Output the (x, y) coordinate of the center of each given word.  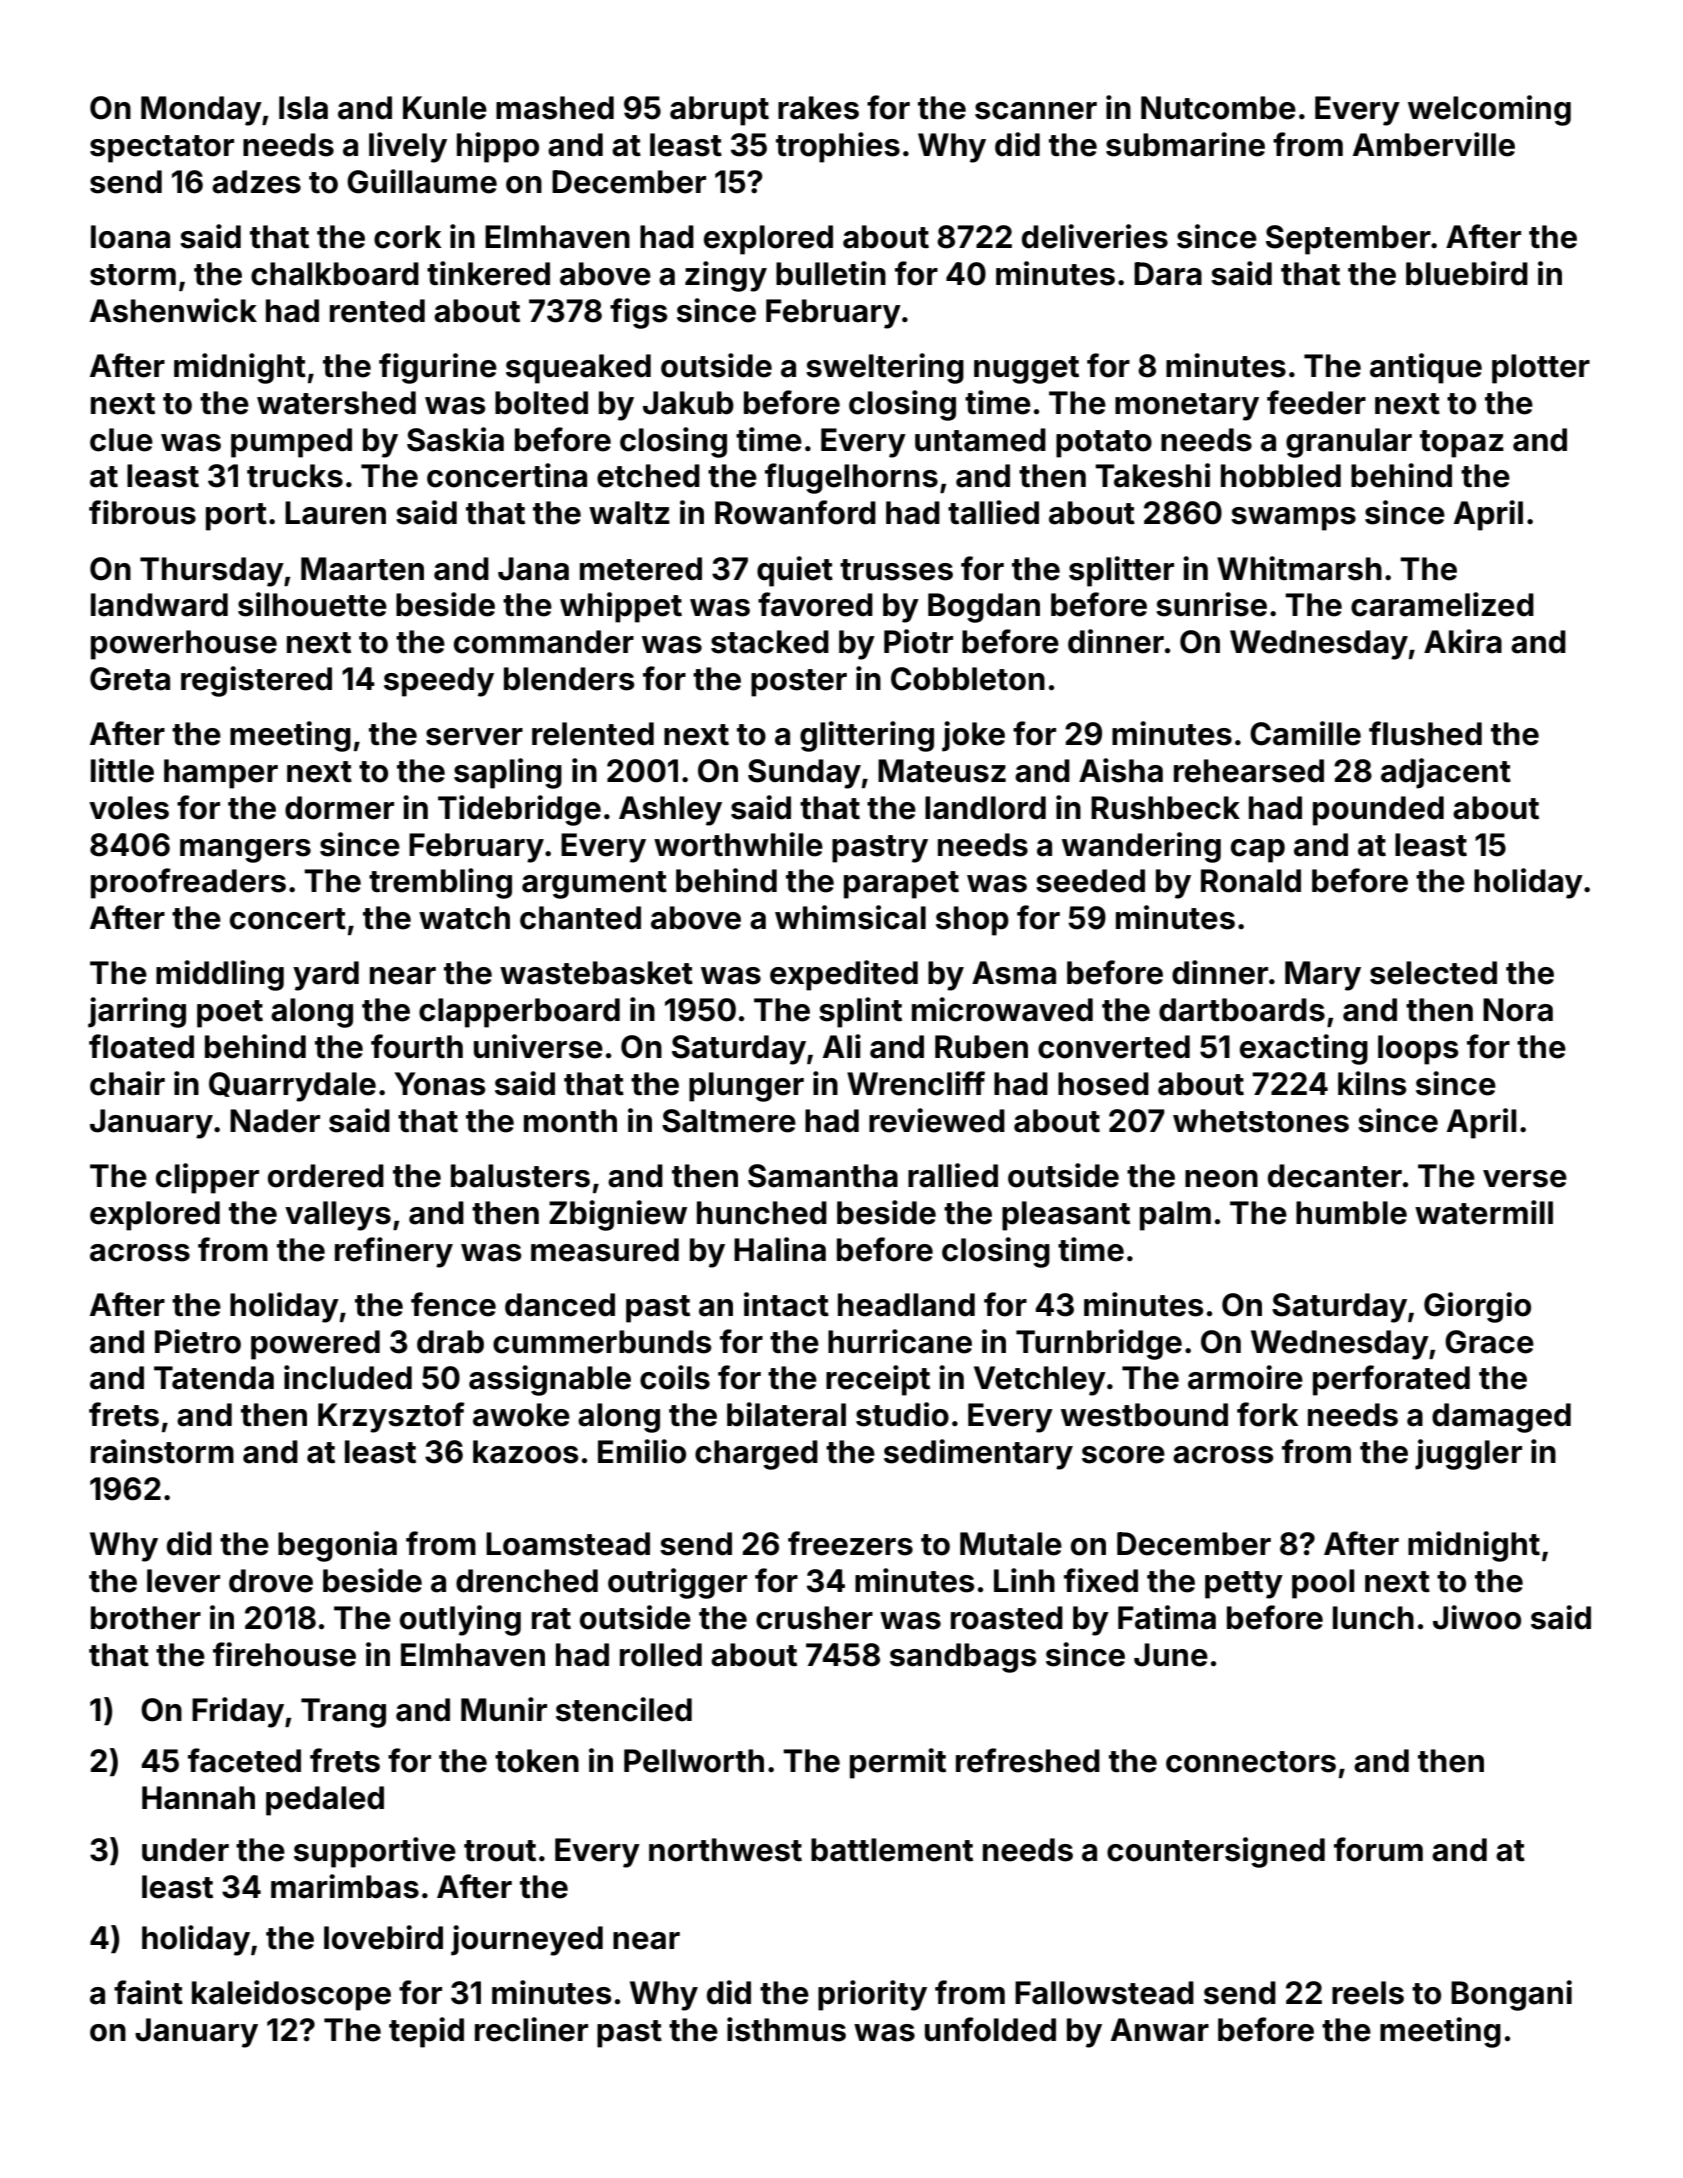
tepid (426, 2032)
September (1348, 240)
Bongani (1511, 1995)
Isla (303, 108)
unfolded (990, 2029)
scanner (1036, 111)
